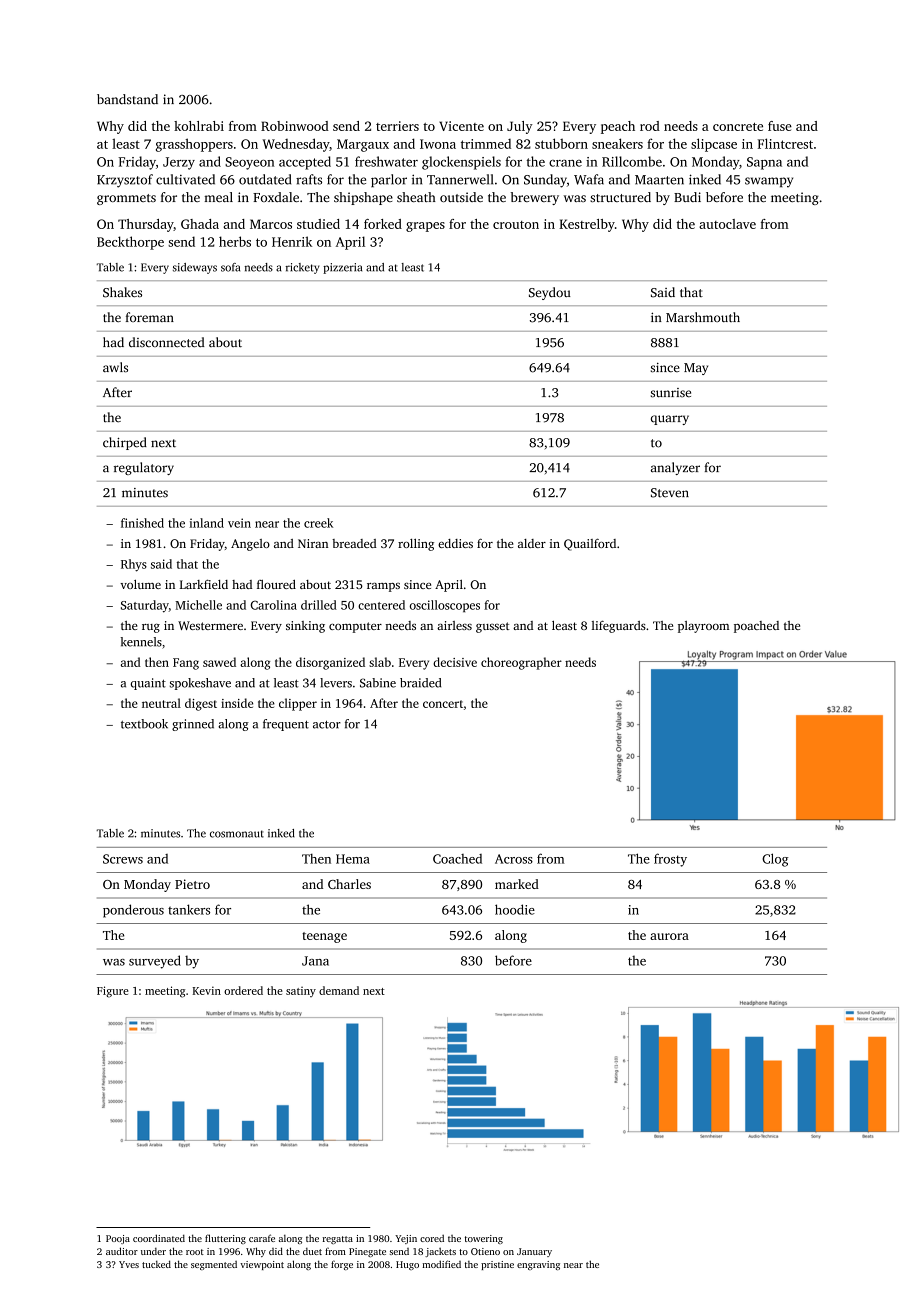 Image resolution: width=924 pixels, height=1308 pixels. I want to click on forge, so click(342, 1265).
